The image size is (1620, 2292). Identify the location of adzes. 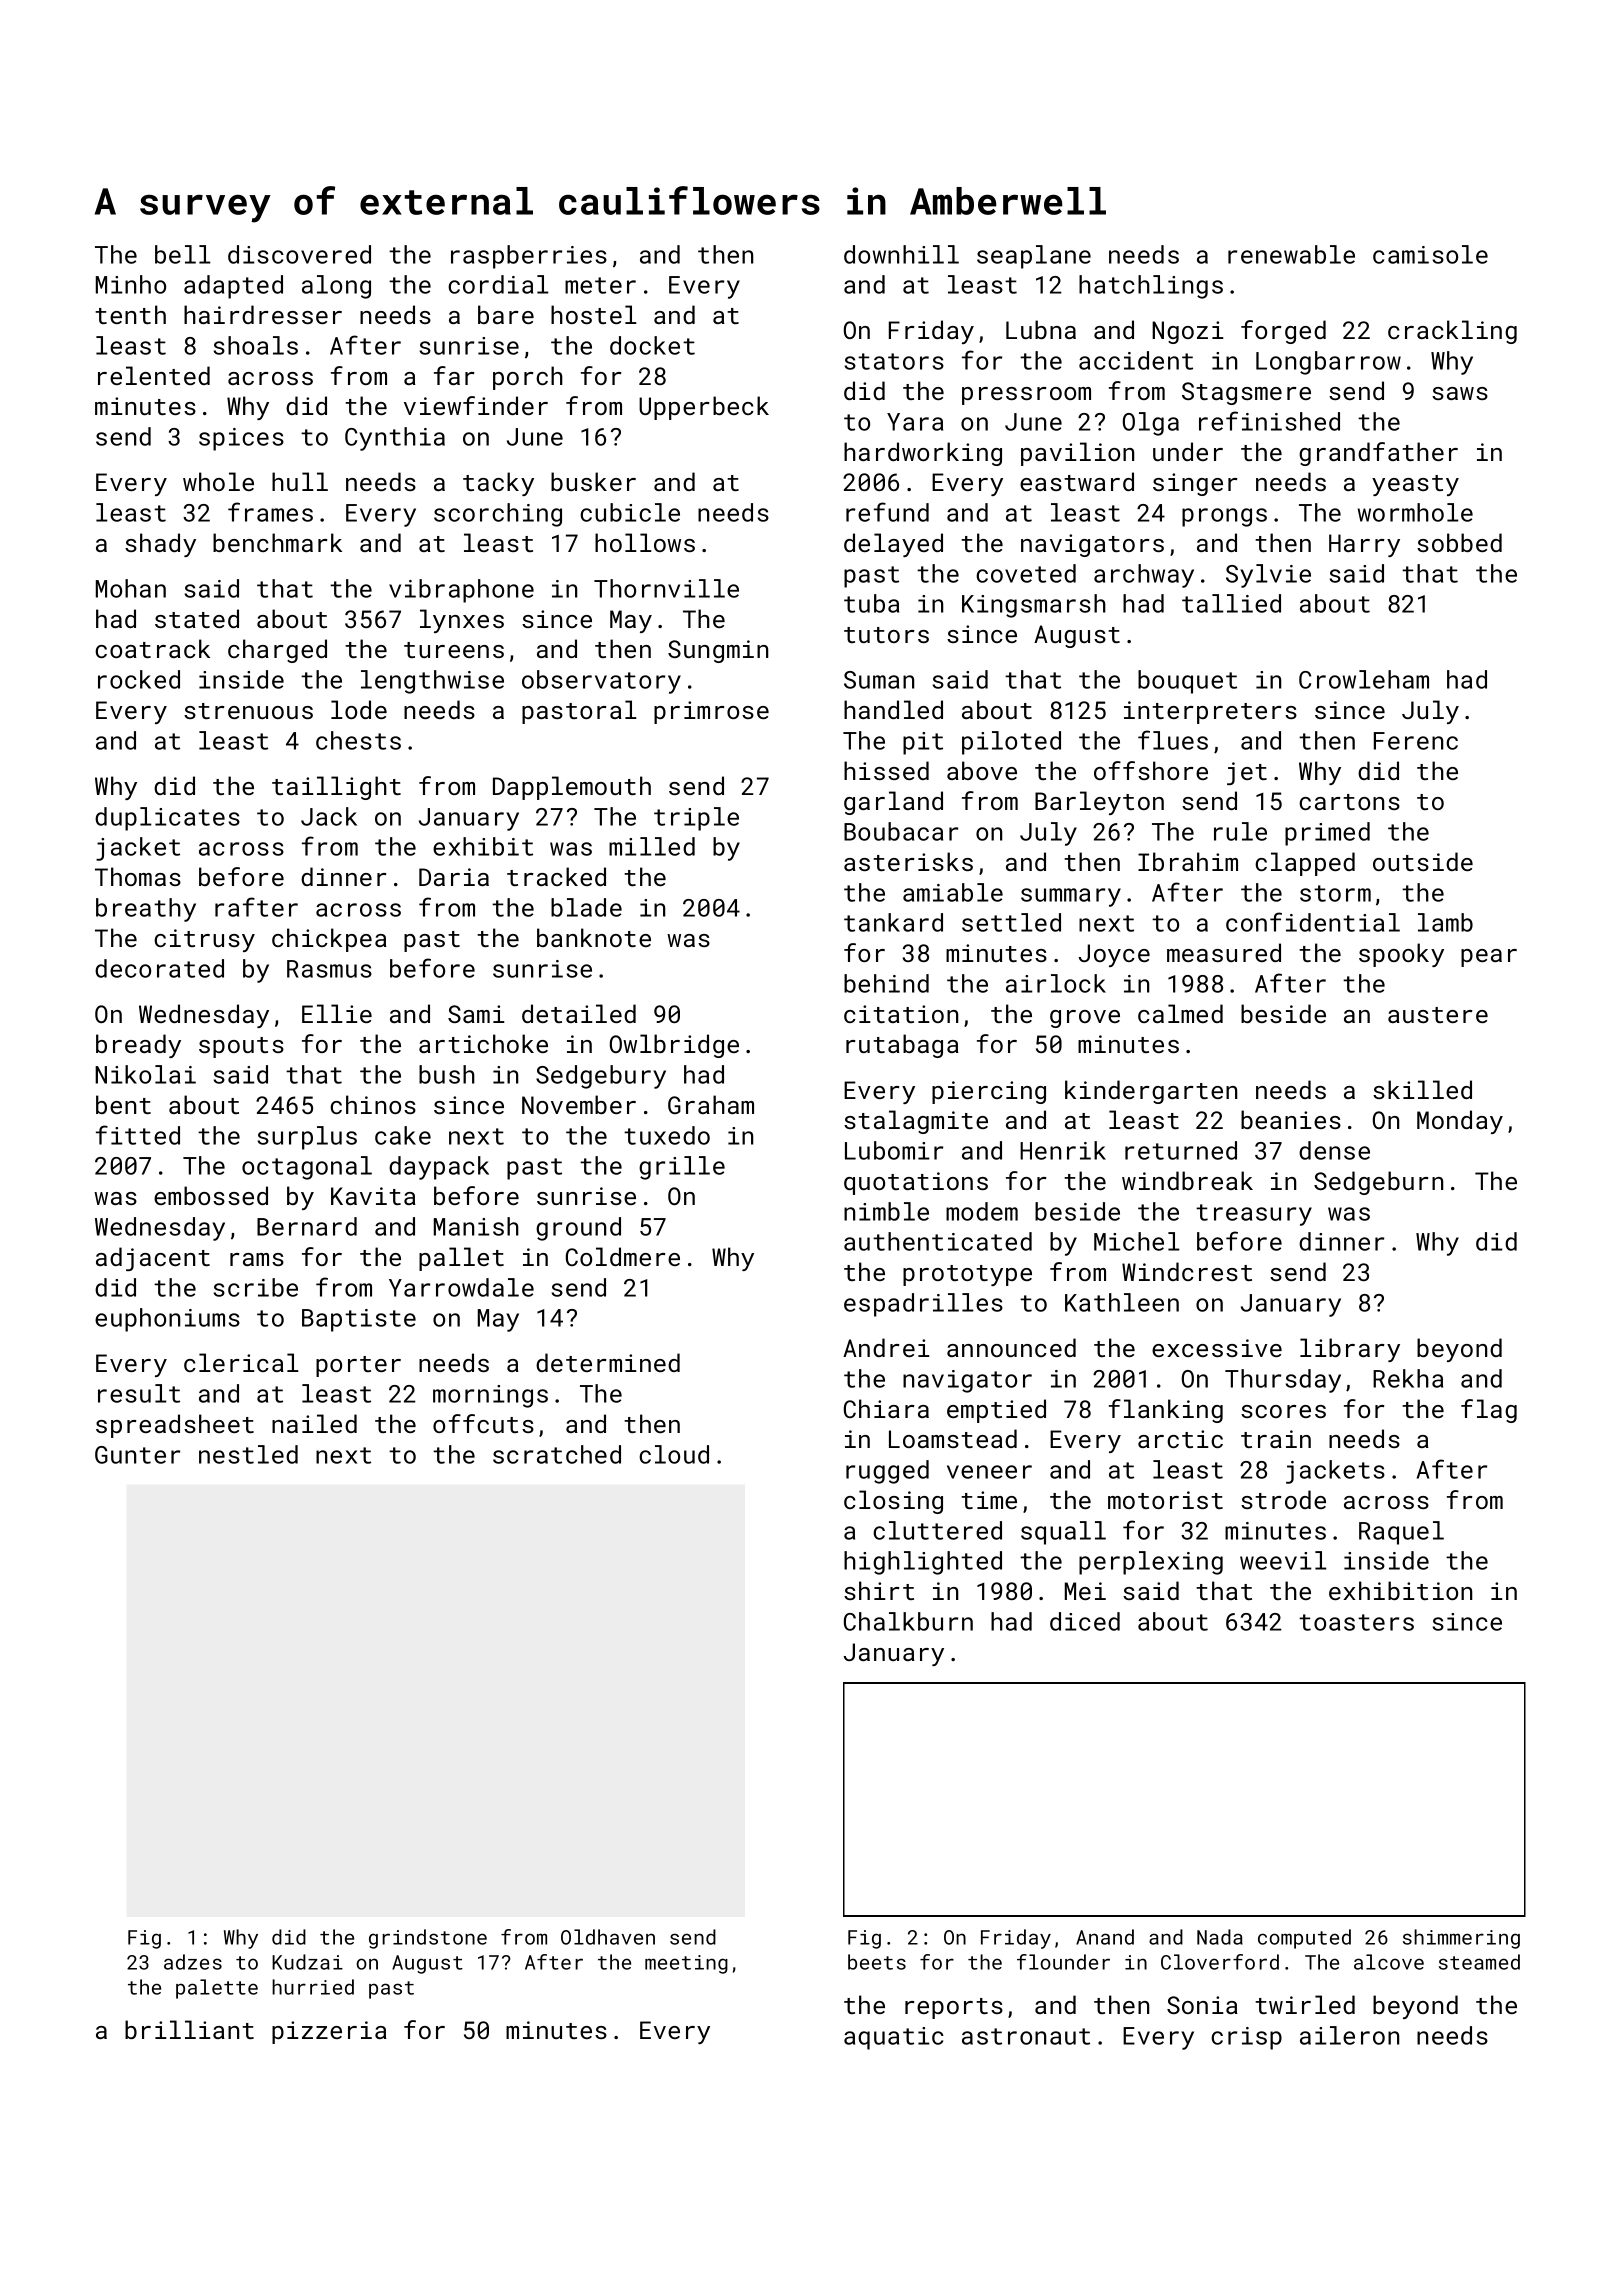
(193, 1962).
